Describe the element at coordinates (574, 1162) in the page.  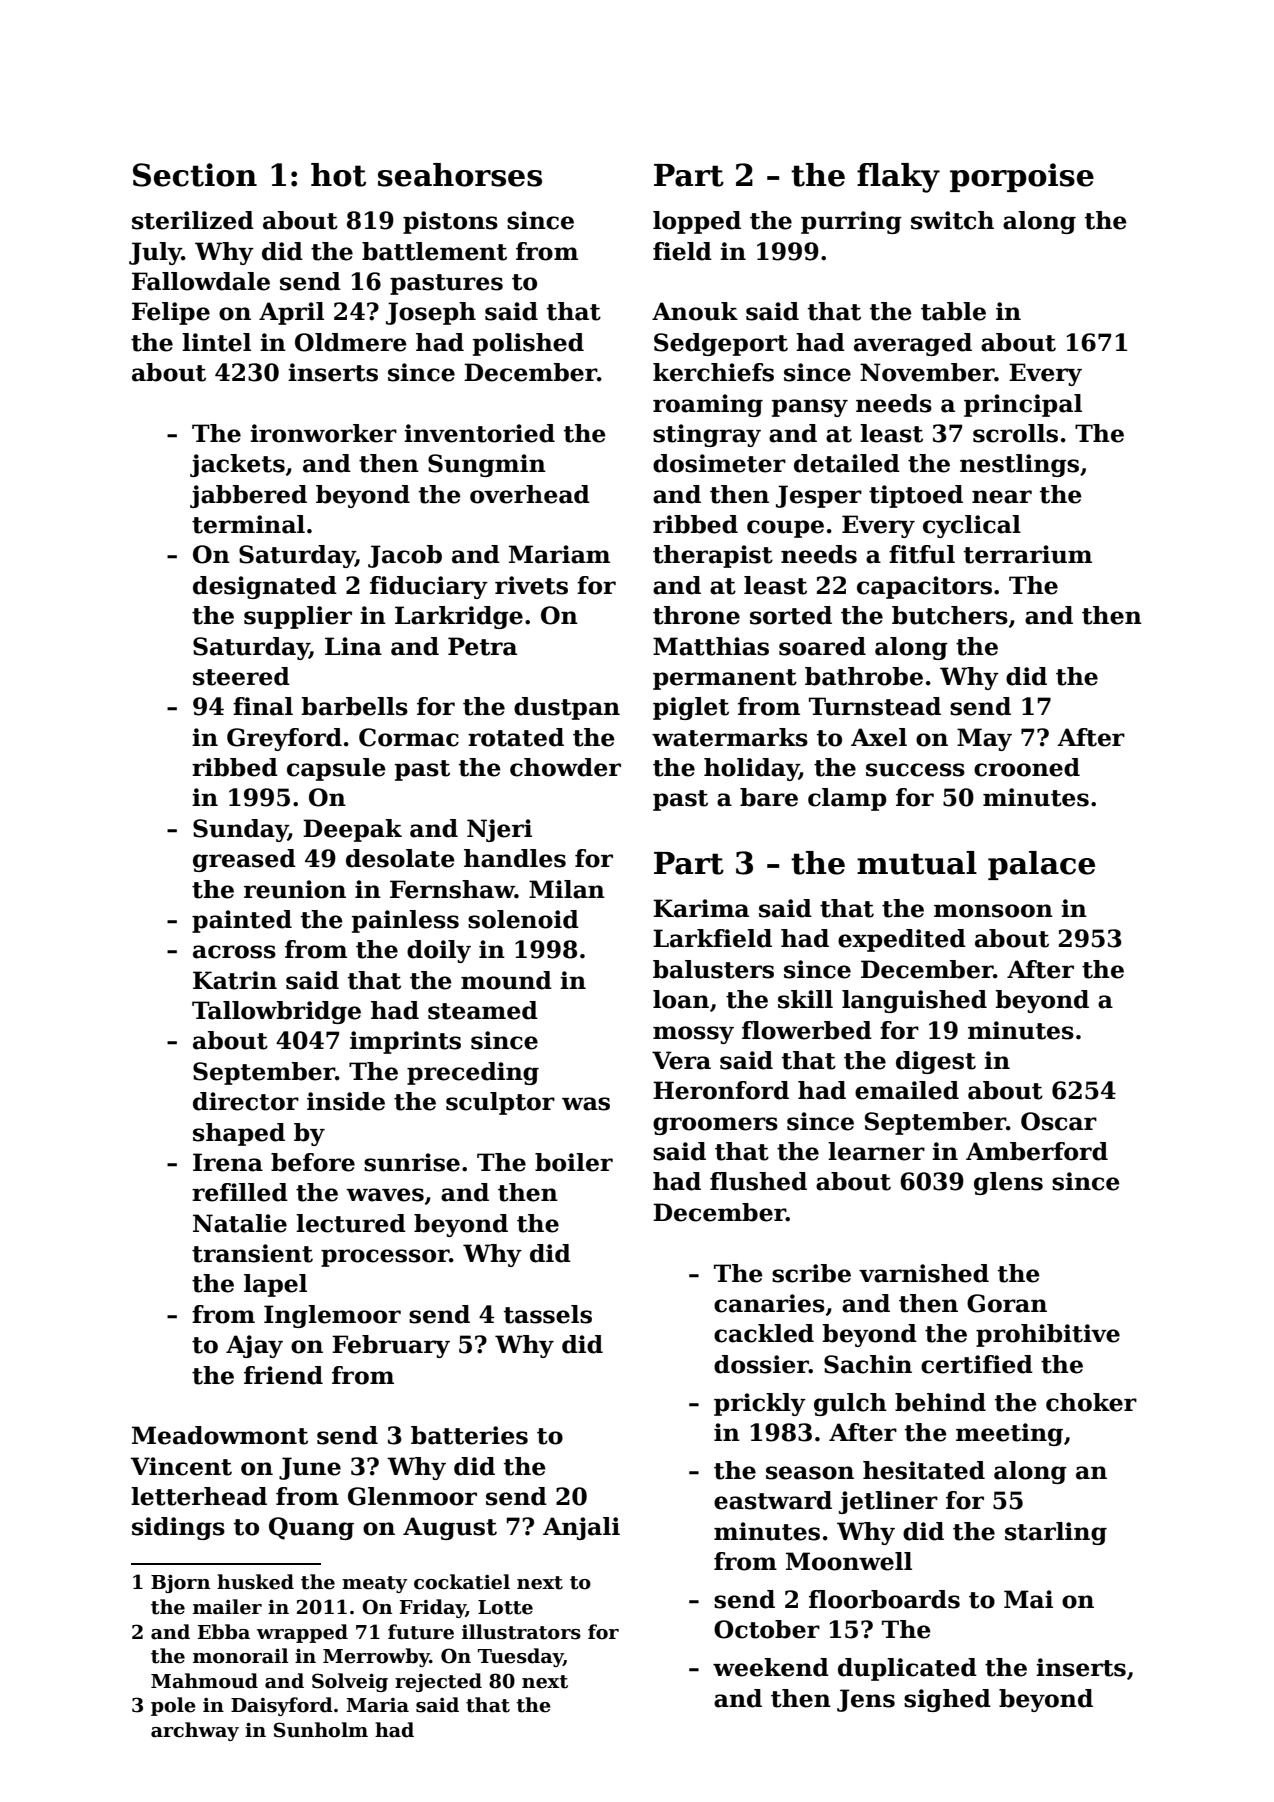
I see `boiler` at that location.
